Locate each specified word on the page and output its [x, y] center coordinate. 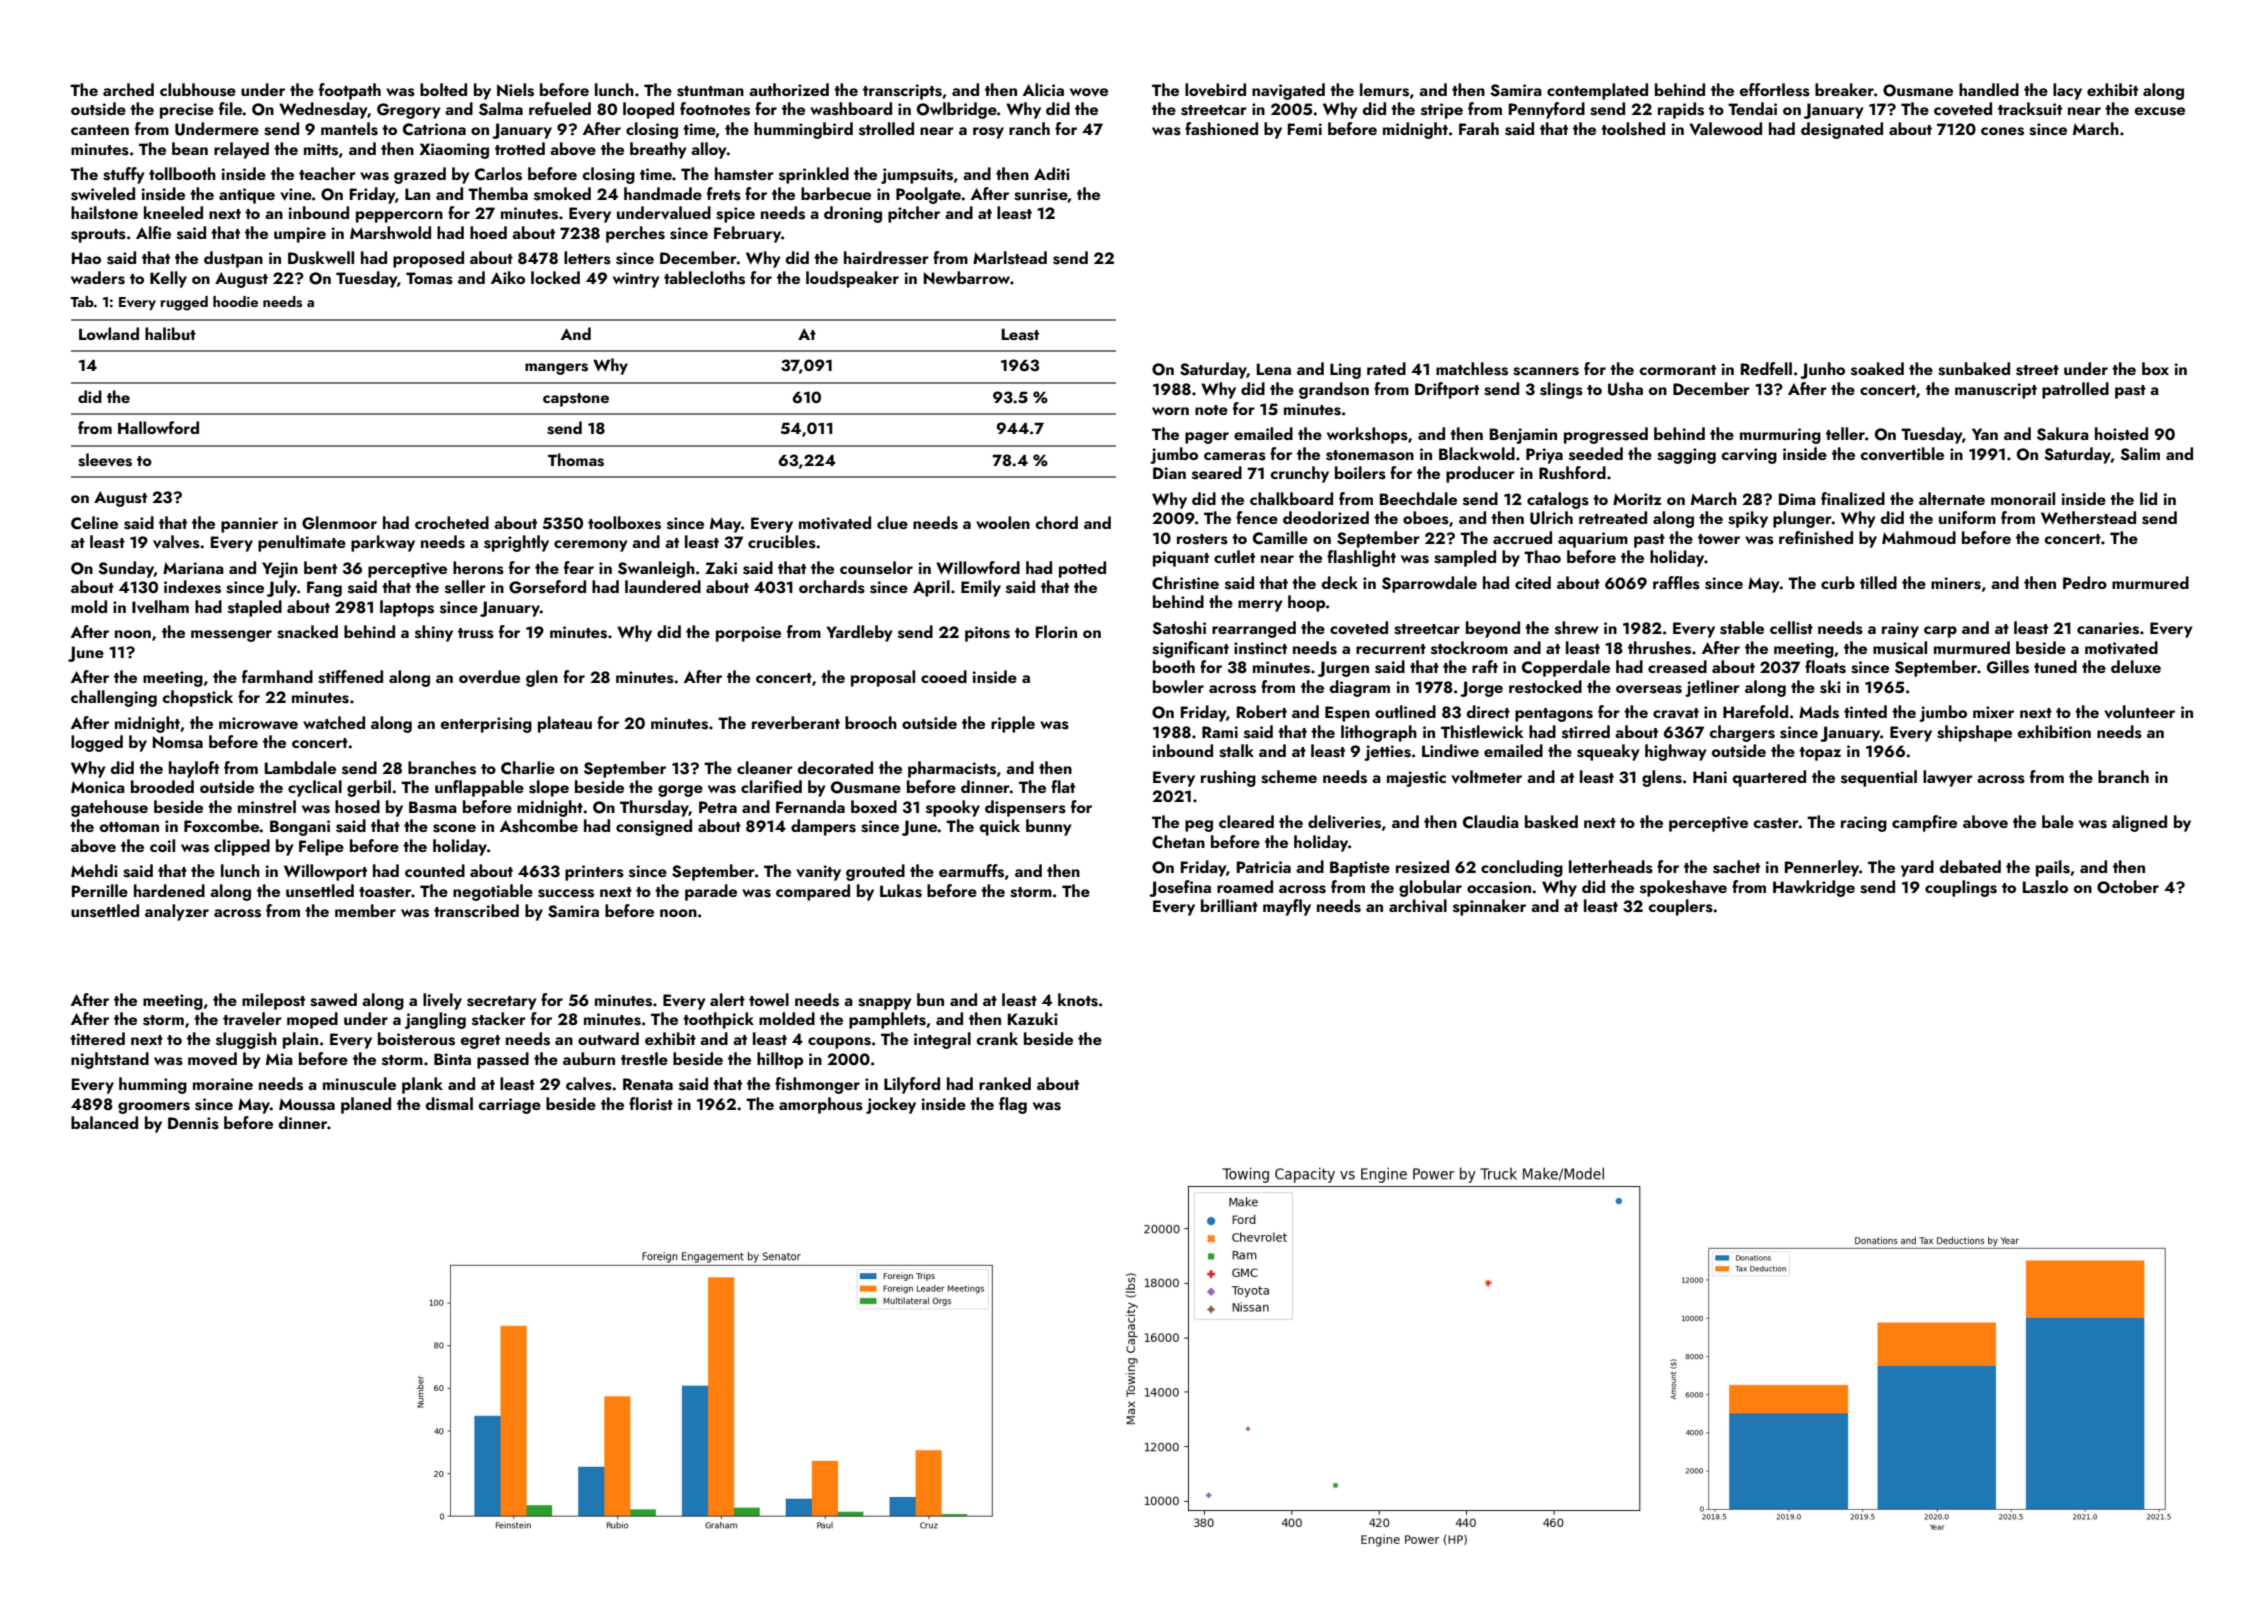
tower [1719, 539]
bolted [443, 89]
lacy [2067, 91]
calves [589, 1084]
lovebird [1215, 90]
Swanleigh [656, 569]
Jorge [1481, 689]
